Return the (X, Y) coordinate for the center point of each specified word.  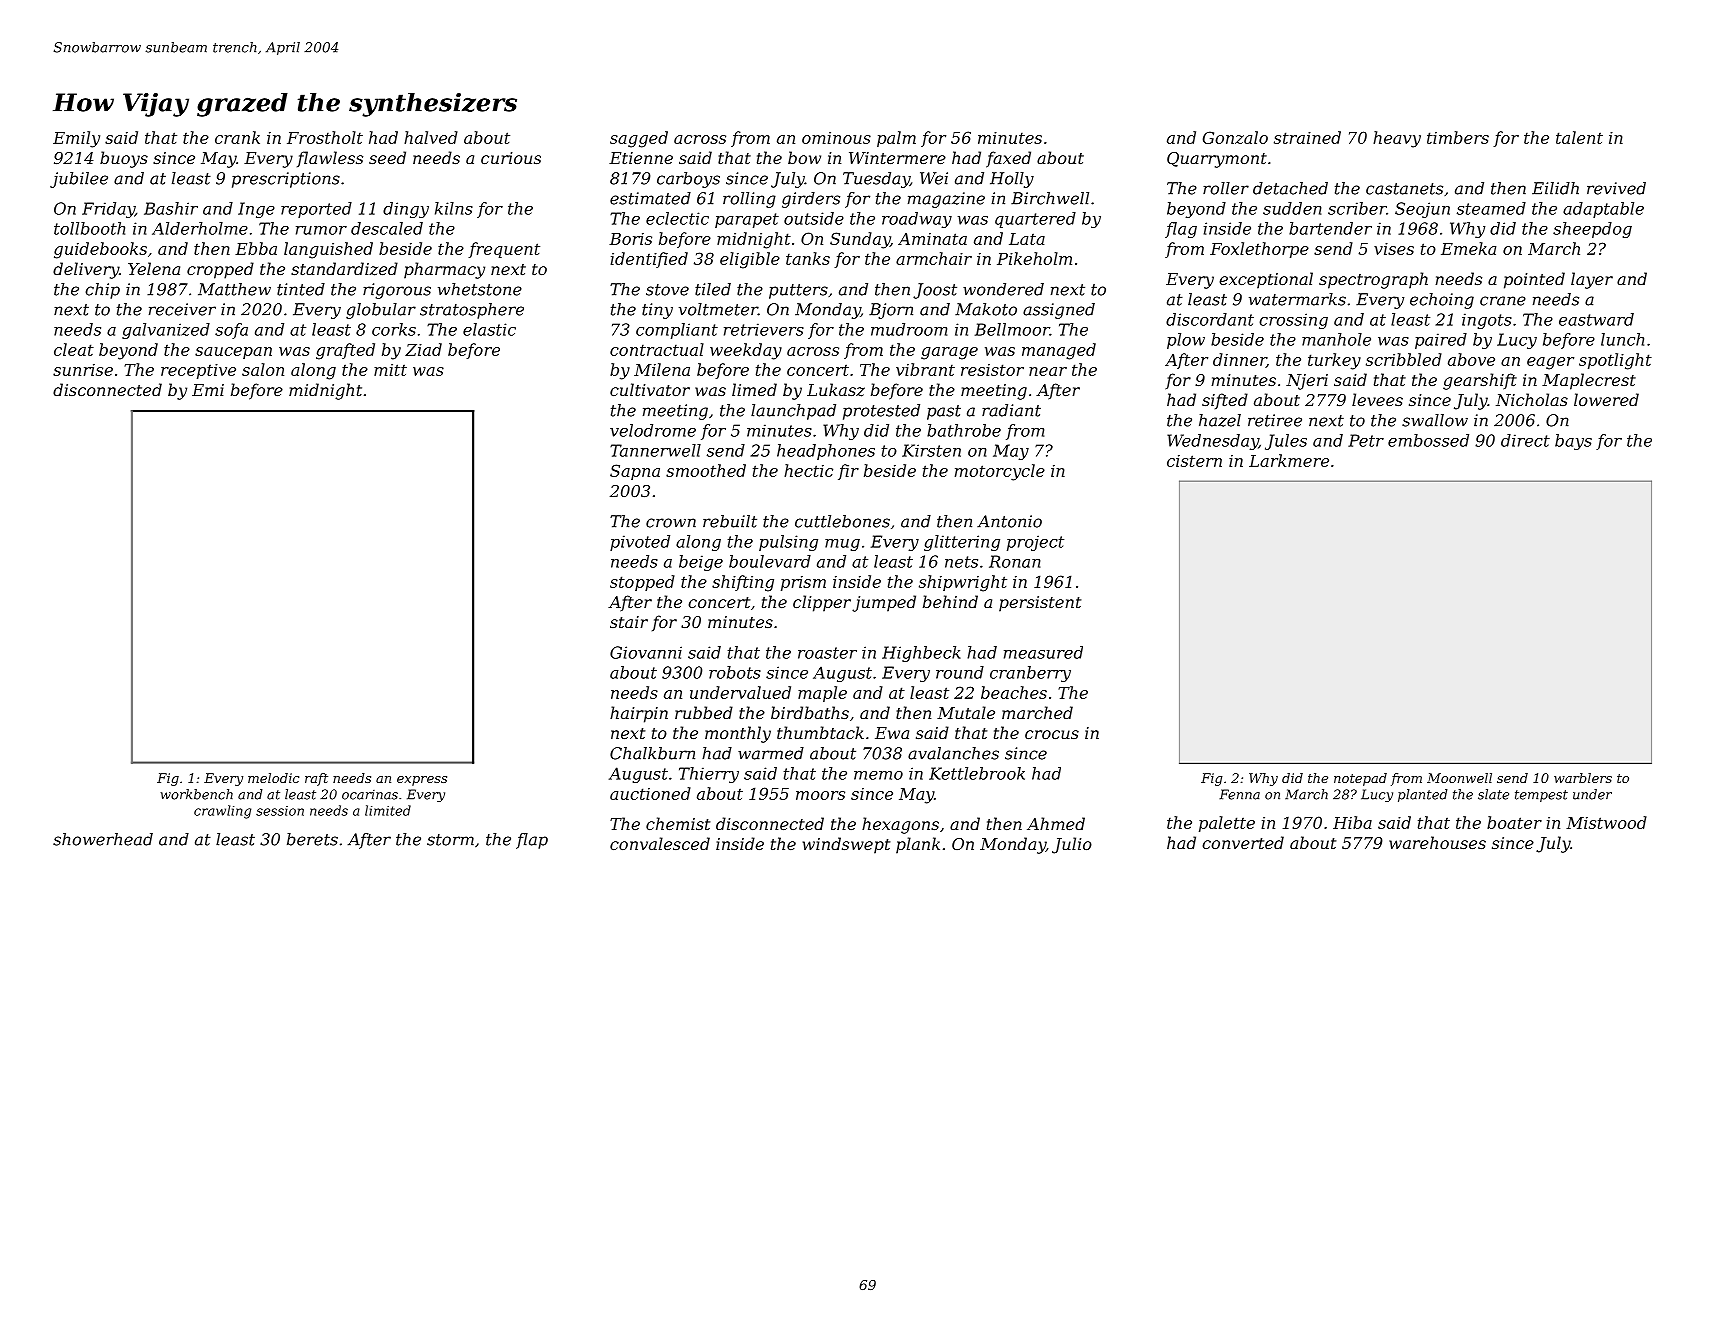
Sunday (860, 240)
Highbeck (921, 654)
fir (848, 472)
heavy (1397, 139)
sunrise (83, 370)
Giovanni (646, 652)
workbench (196, 794)
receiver (182, 309)
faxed (1008, 159)
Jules (1286, 442)
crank (237, 137)
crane (1503, 301)
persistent (1040, 604)
